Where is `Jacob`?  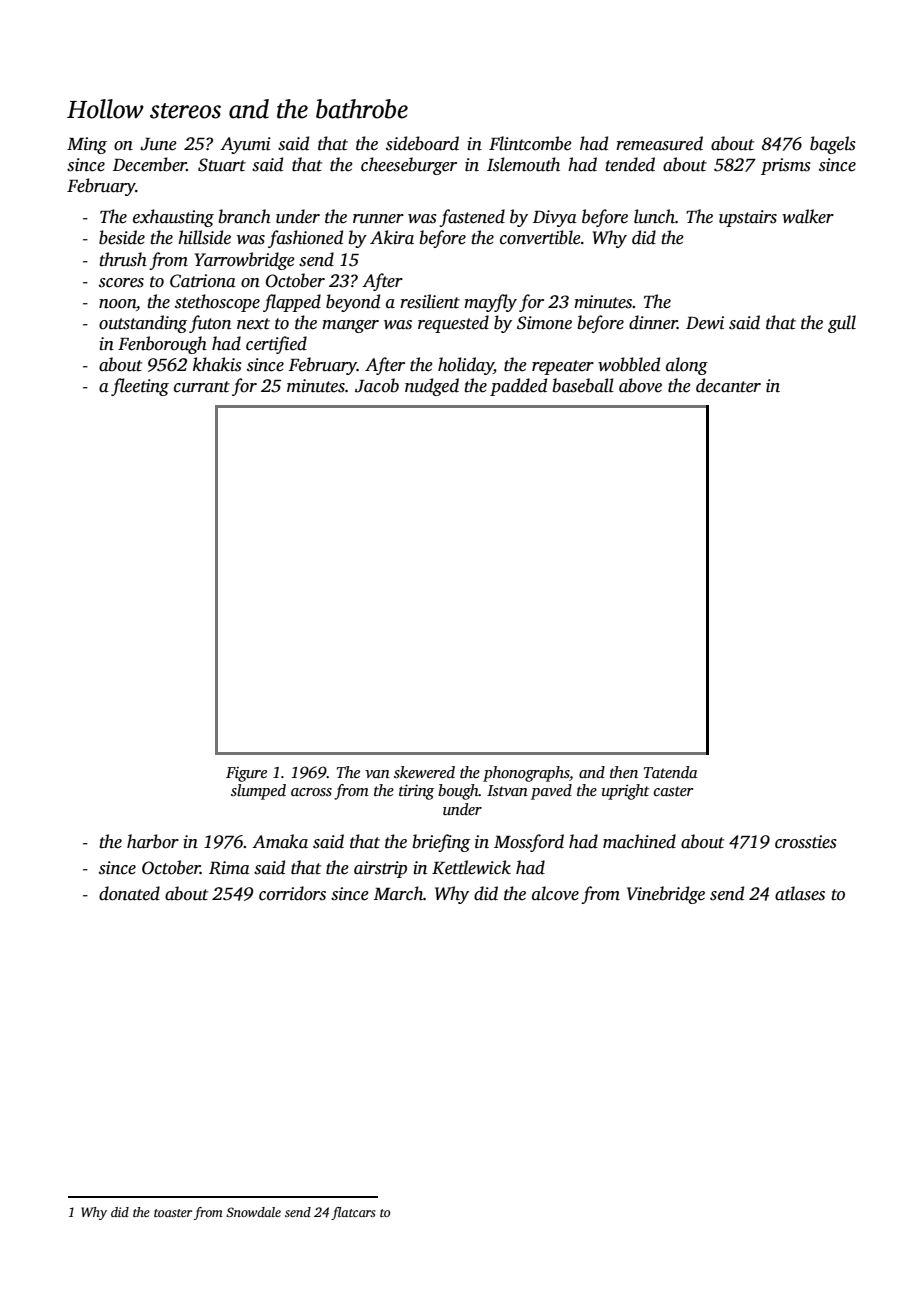
Jacob is located at coordinates (377, 385).
